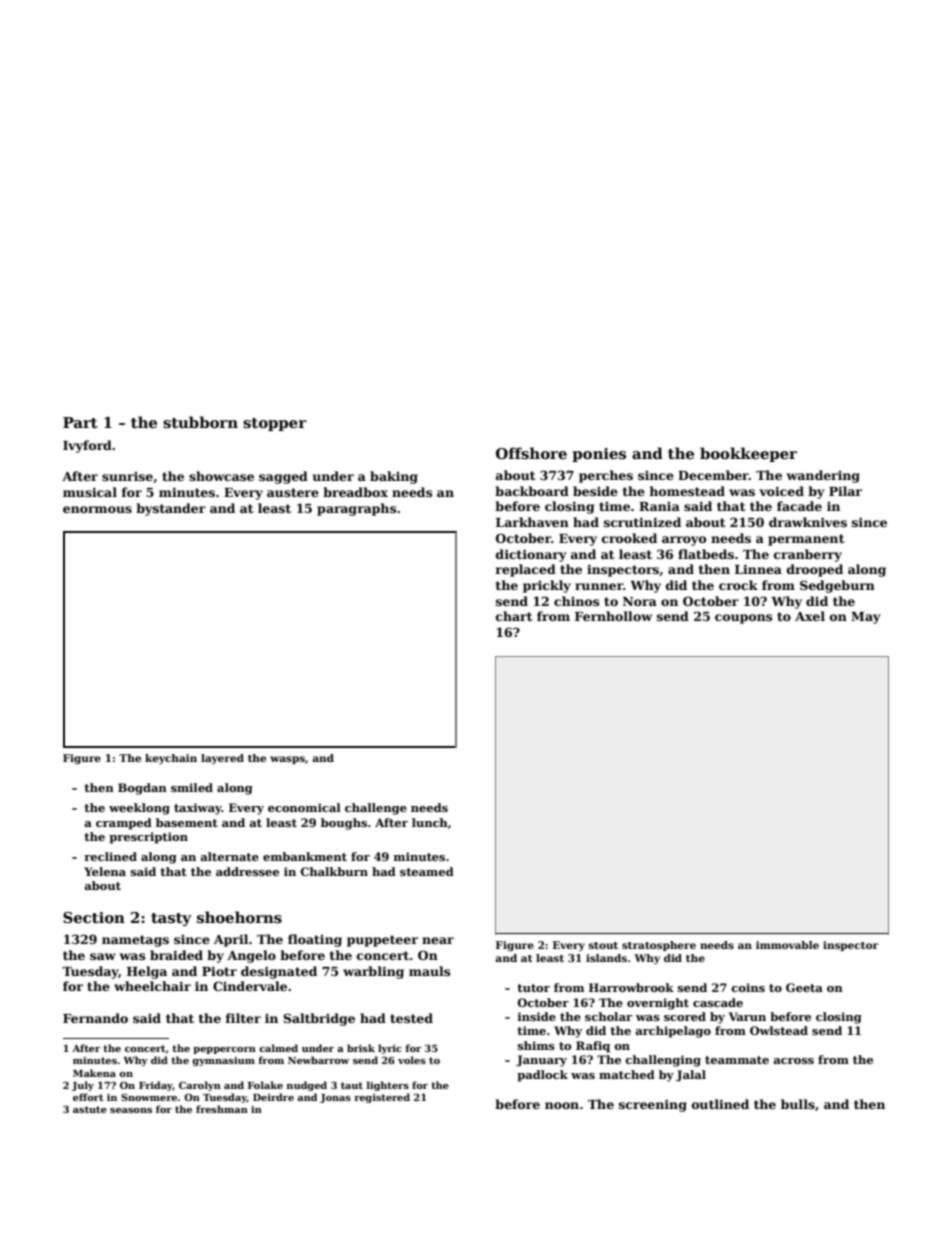 The width and height of the page is (952, 1233). I want to click on showcase, so click(221, 476).
